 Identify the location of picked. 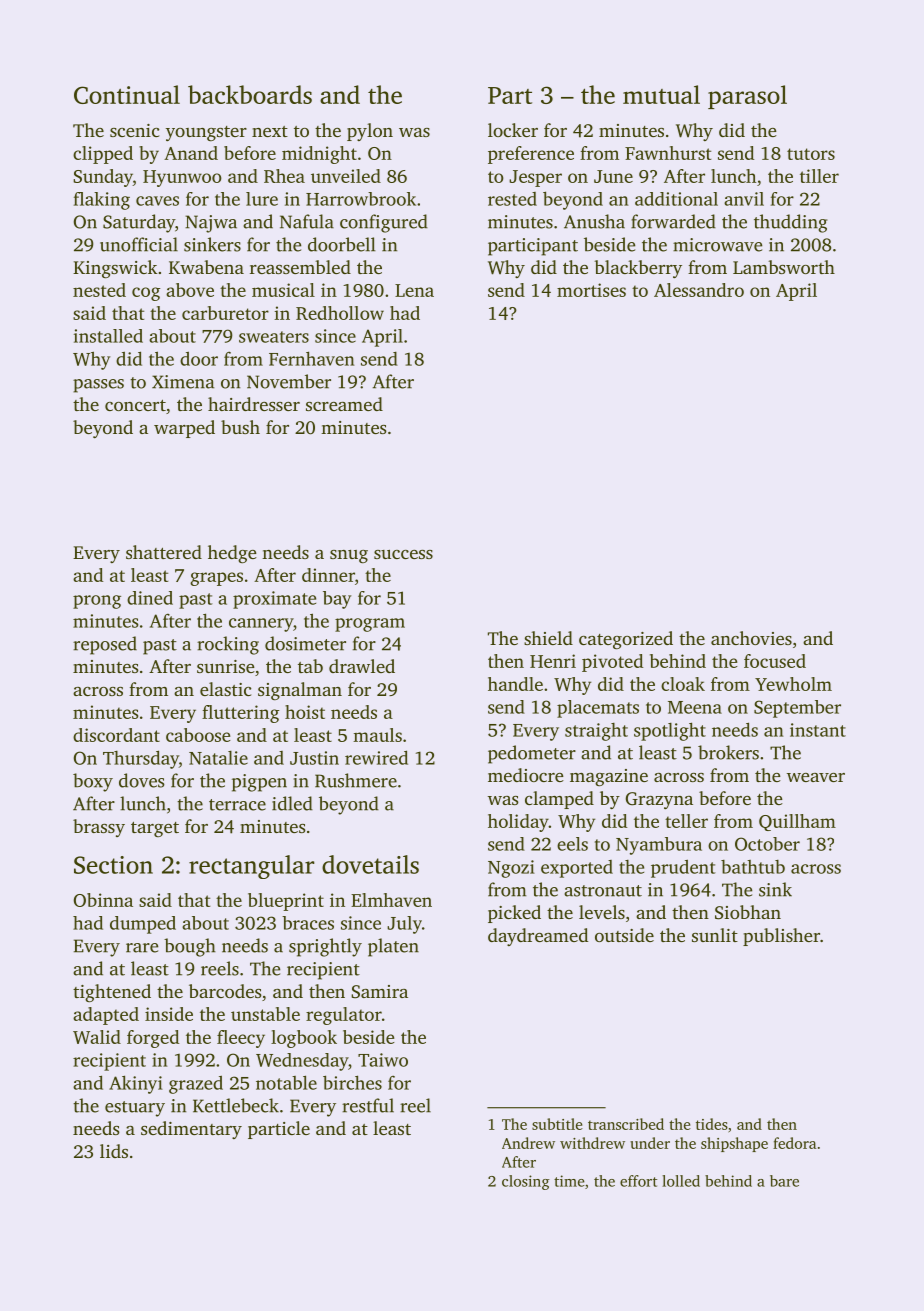
(514, 914).
